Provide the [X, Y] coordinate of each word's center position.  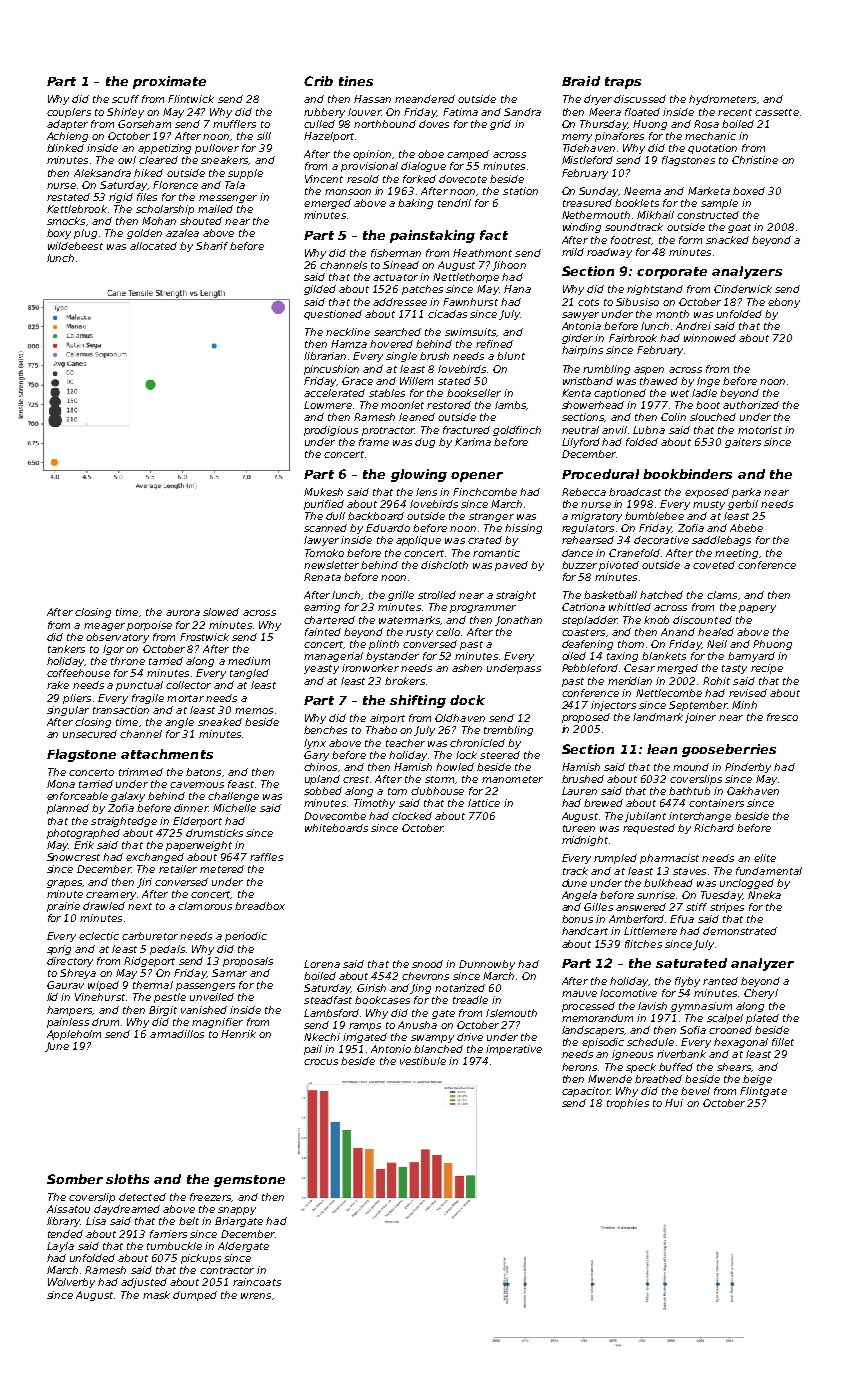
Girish [371, 988]
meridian [630, 681]
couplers [69, 113]
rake [58, 685]
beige [757, 1080]
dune [574, 883]
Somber [75, 1179]
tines [356, 81]
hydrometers [722, 100]
